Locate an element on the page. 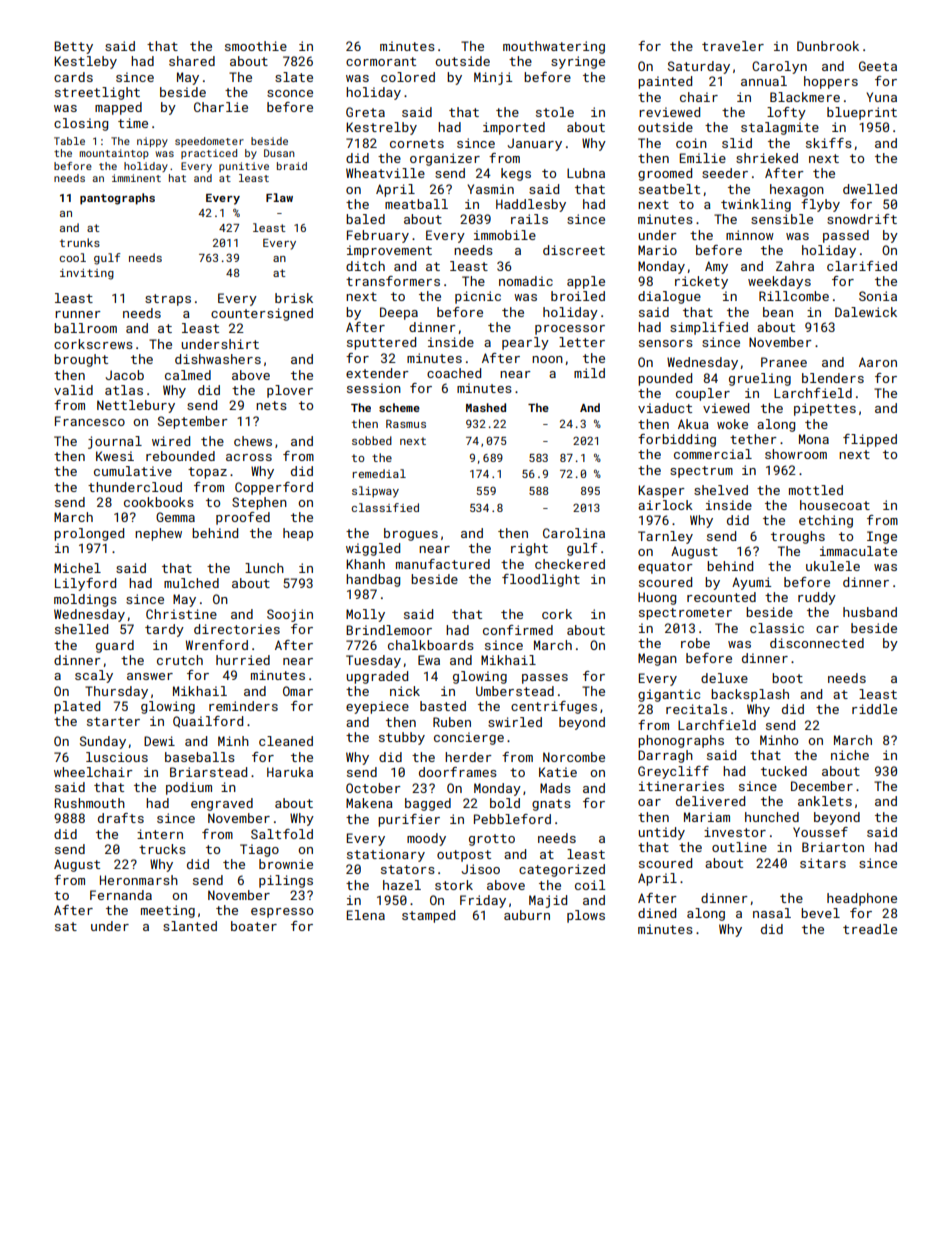 The height and width of the document is (1233, 952). stubby is located at coordinates (402, 738).
